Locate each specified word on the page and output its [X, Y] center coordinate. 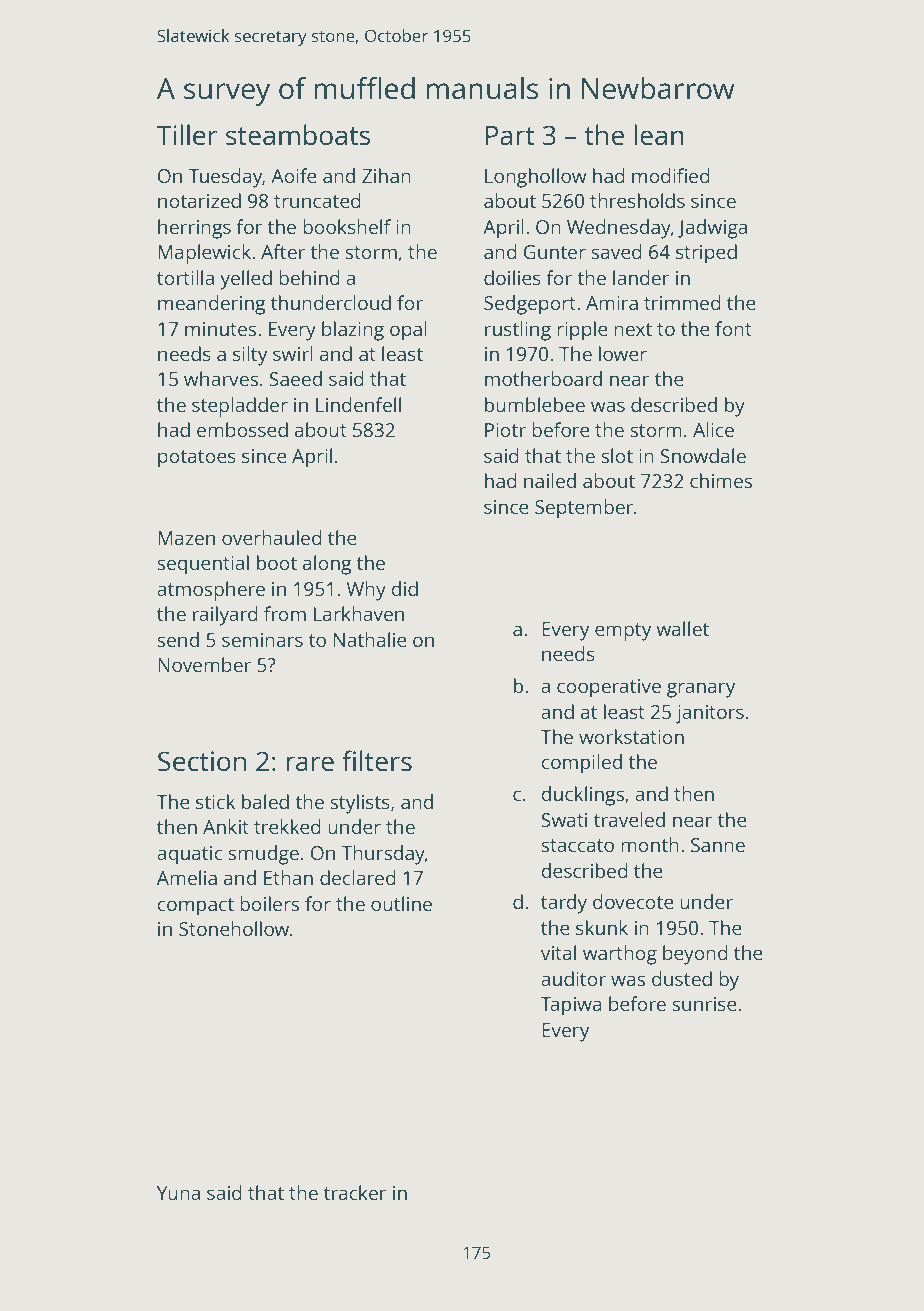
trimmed [682, 302]
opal [408, 331]
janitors [710, 714]
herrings [194, 229]
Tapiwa [571, 1006]
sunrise [704, 1004]
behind [309, 277]
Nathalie [370, 639]
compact [195, 907]
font [733, 328]
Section [202, 761]
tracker [355, 1192]
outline [401, 903]
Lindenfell [358, 404]
